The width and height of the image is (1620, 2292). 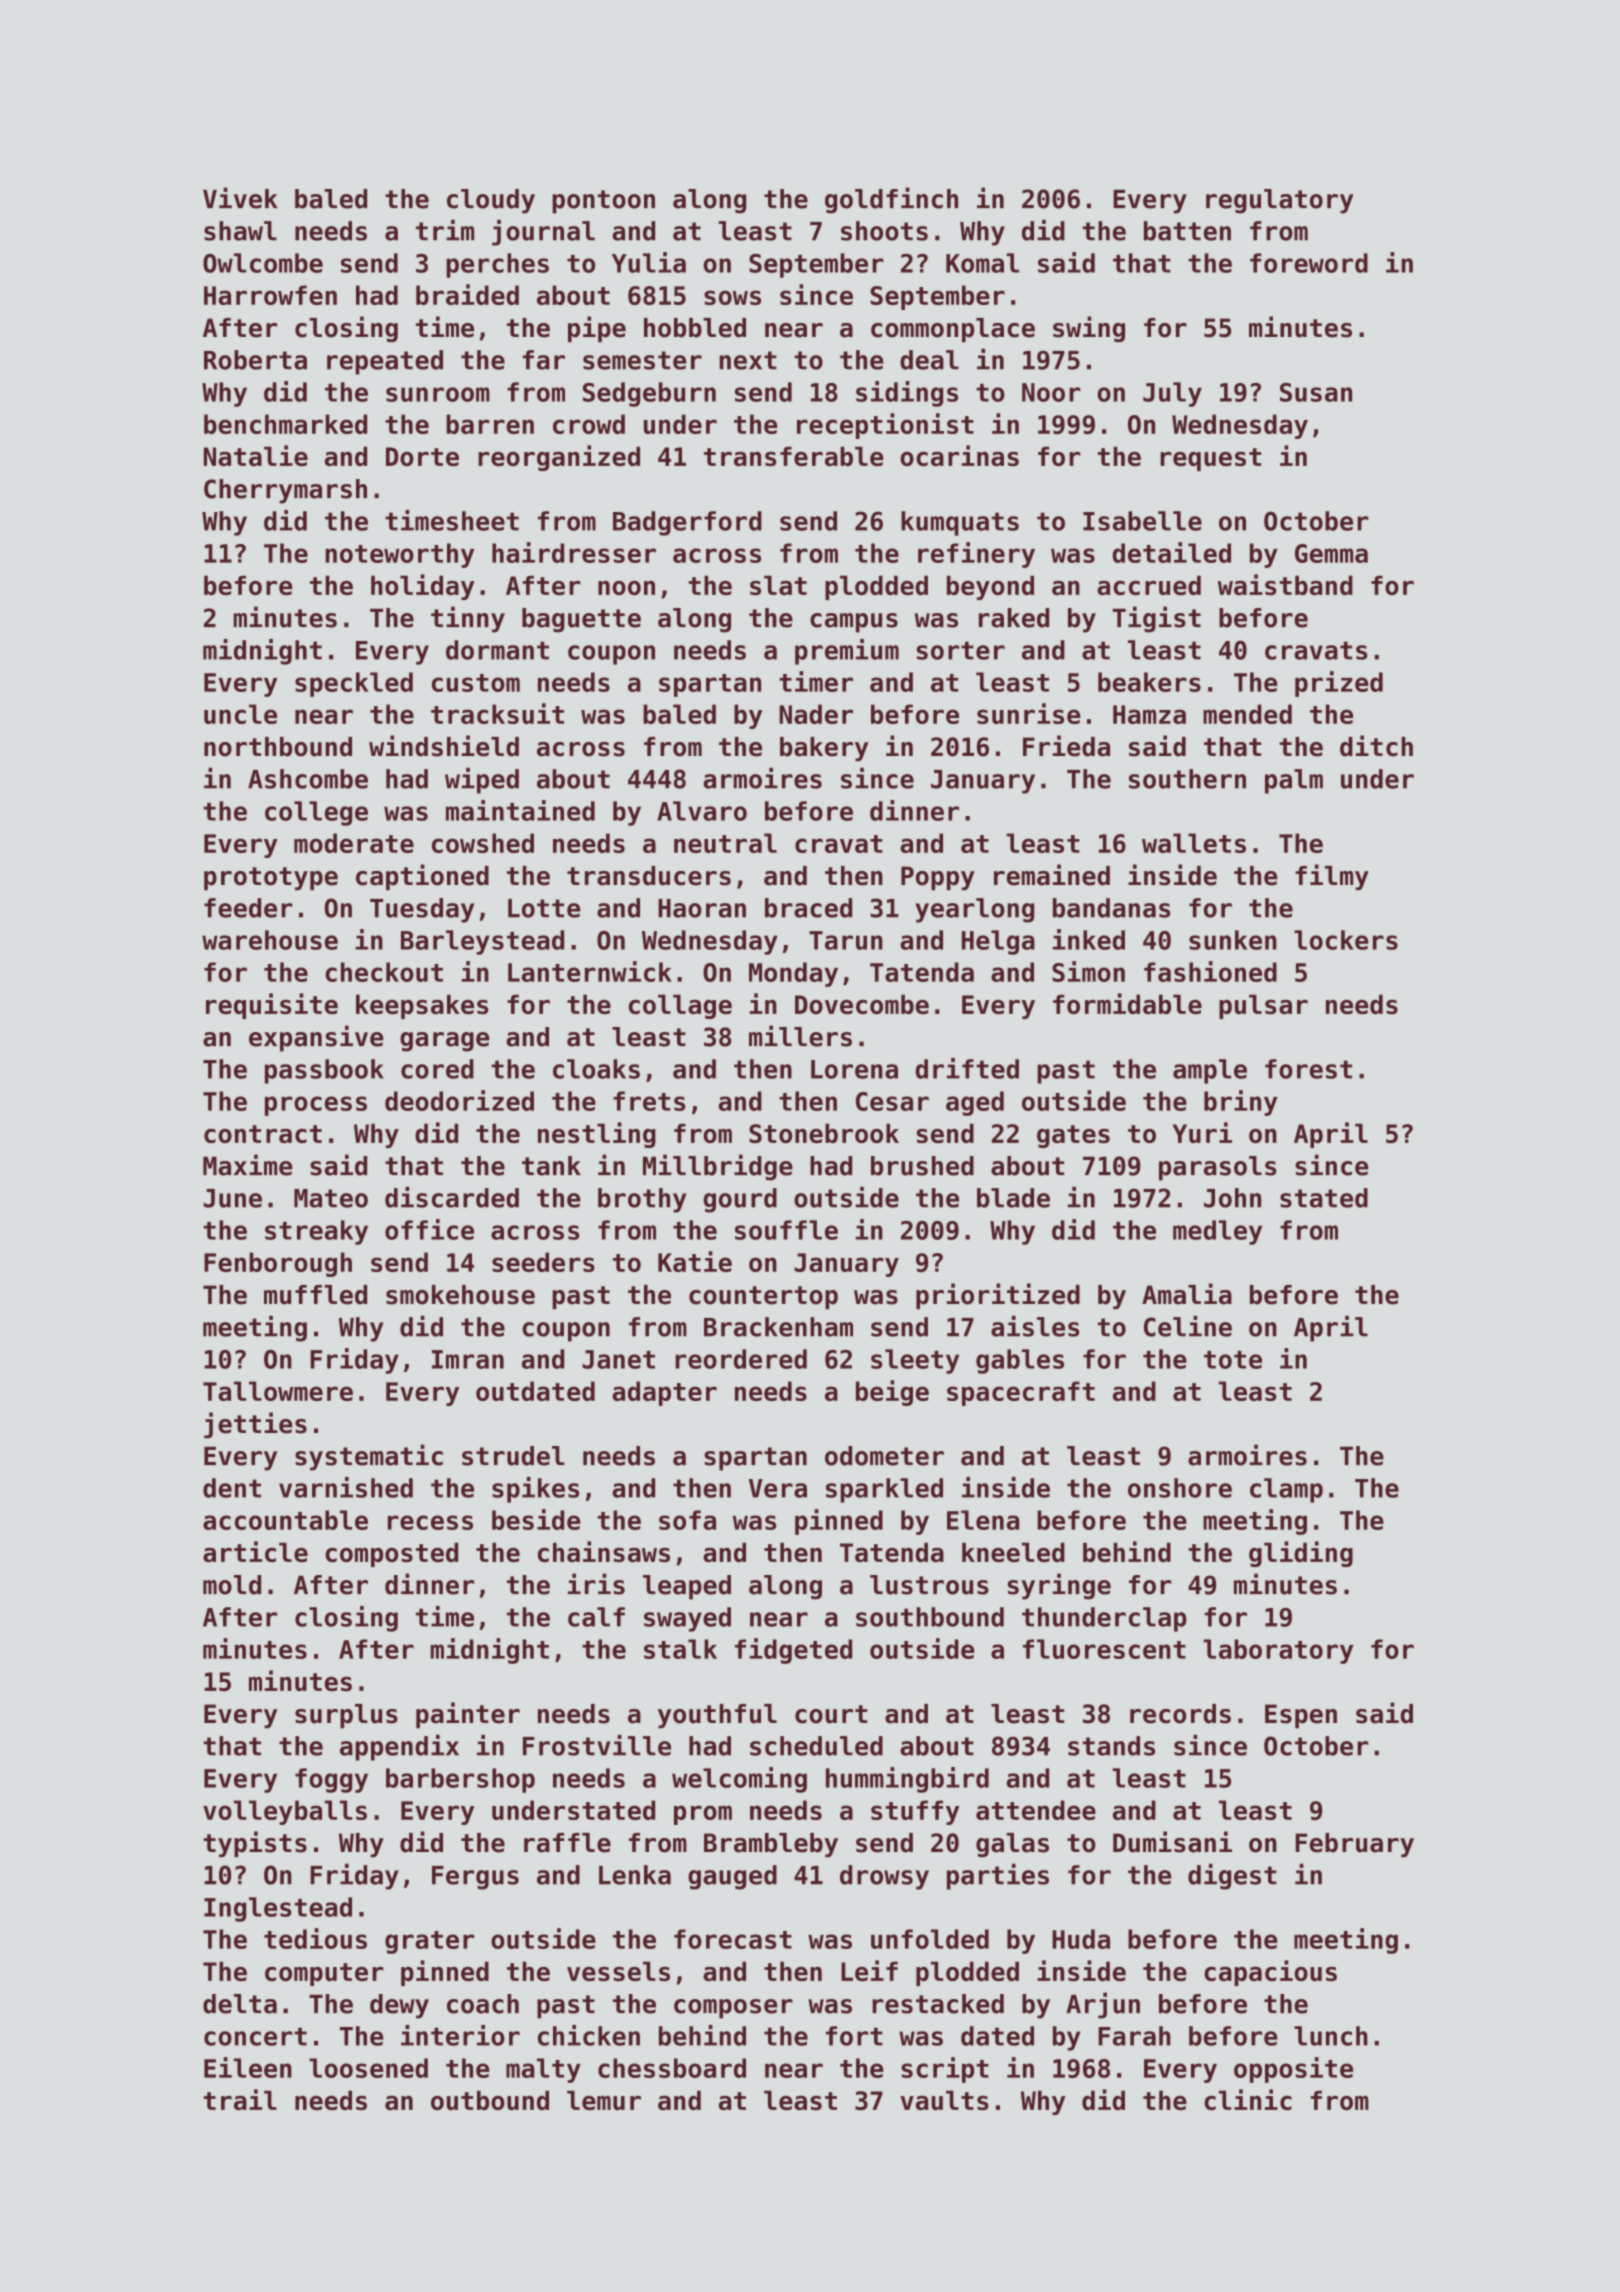 I want to click on lockers, so click(x=1346, y=940).
